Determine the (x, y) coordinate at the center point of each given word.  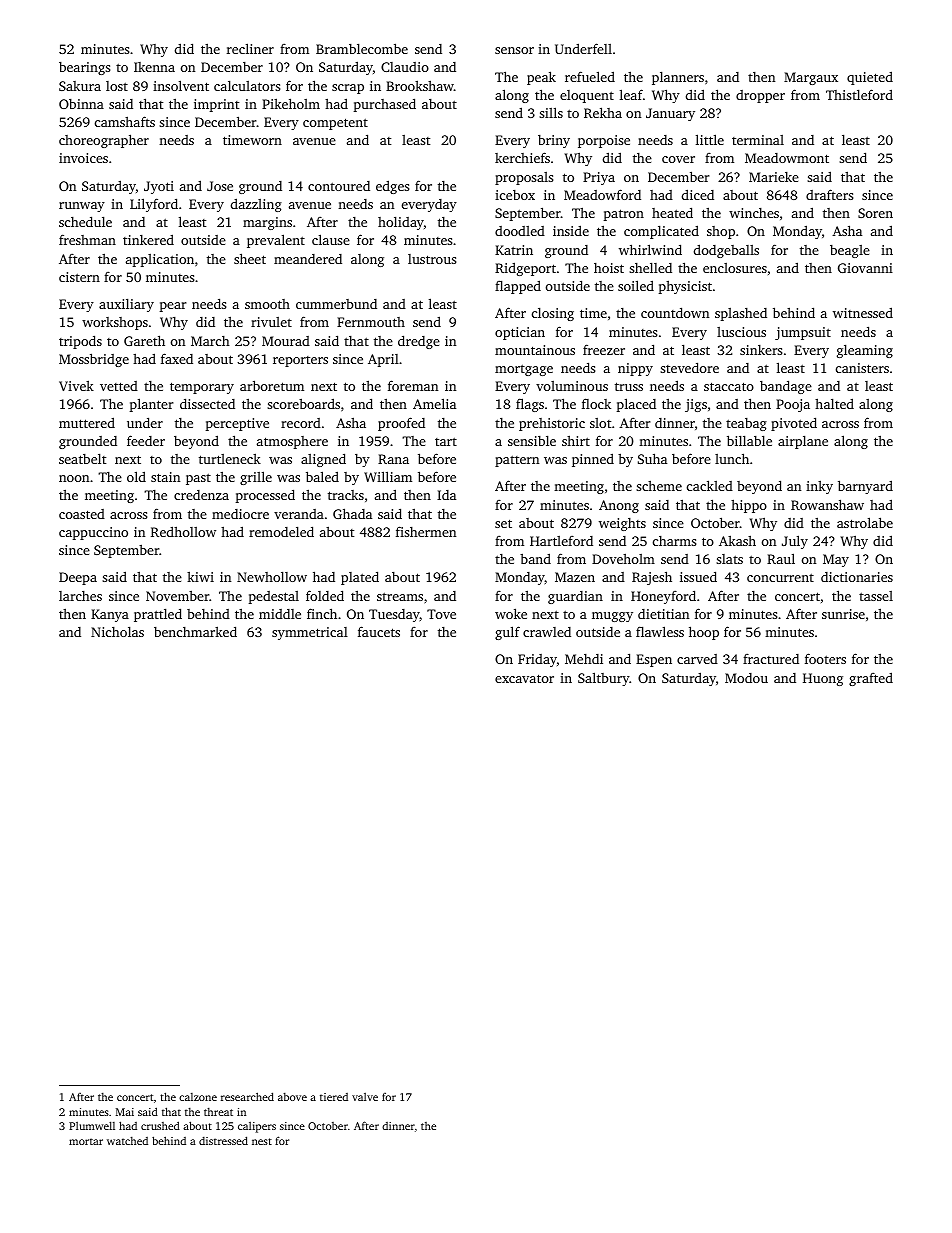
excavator (524, 678)
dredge (419, 342)
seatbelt (82, 458)
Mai (125, 1112)
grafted (871, 679)
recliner (250, 48)
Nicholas (117, 631)
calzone (198, 1097)
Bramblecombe (362, 48)
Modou (746, 678)
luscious (741, 332)
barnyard (865, 487)
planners (678, 78)
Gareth (144, 340)
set (503, 523)
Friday (537, 660)
